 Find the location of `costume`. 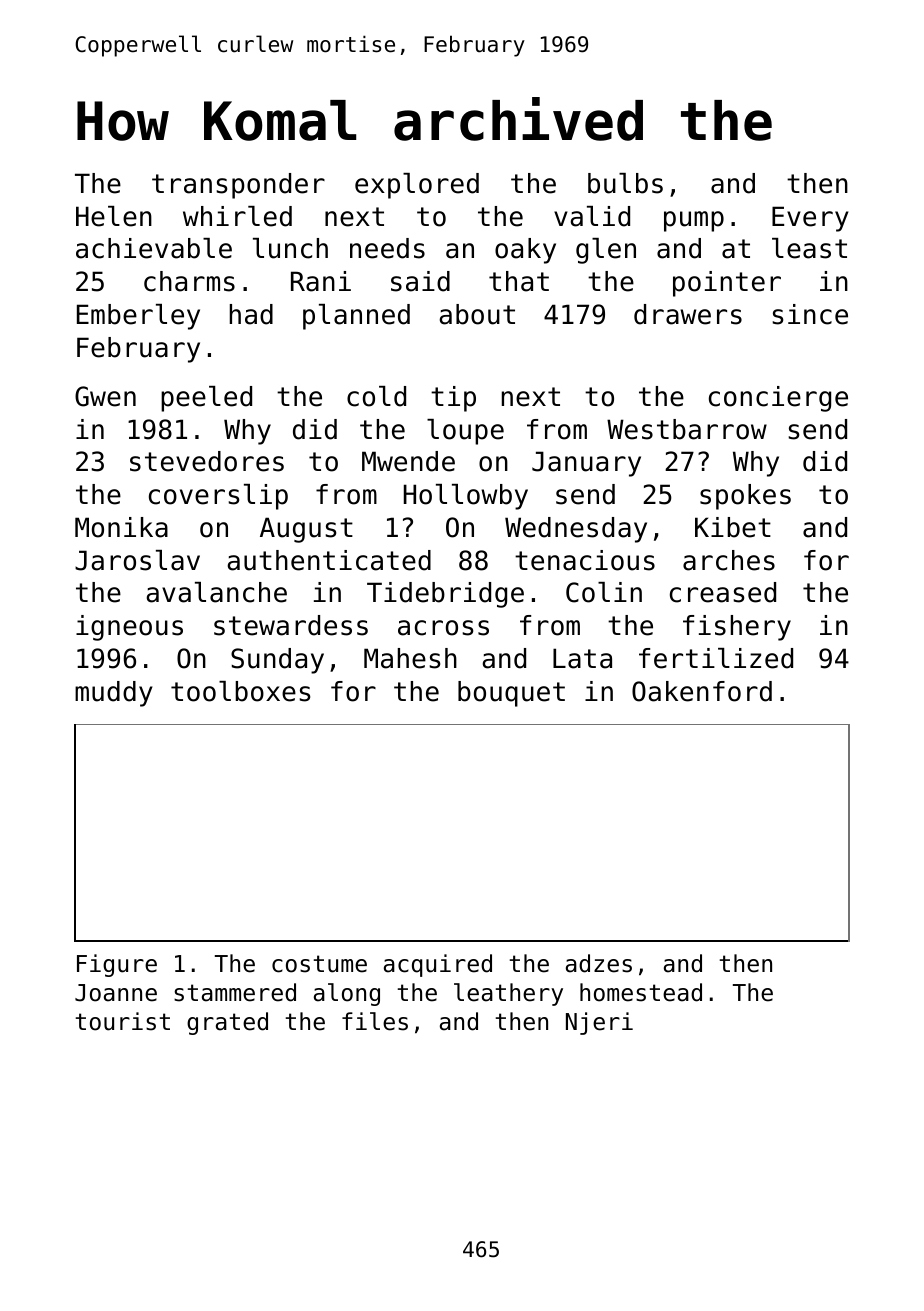

costume is located at coordinates (319, 964).
